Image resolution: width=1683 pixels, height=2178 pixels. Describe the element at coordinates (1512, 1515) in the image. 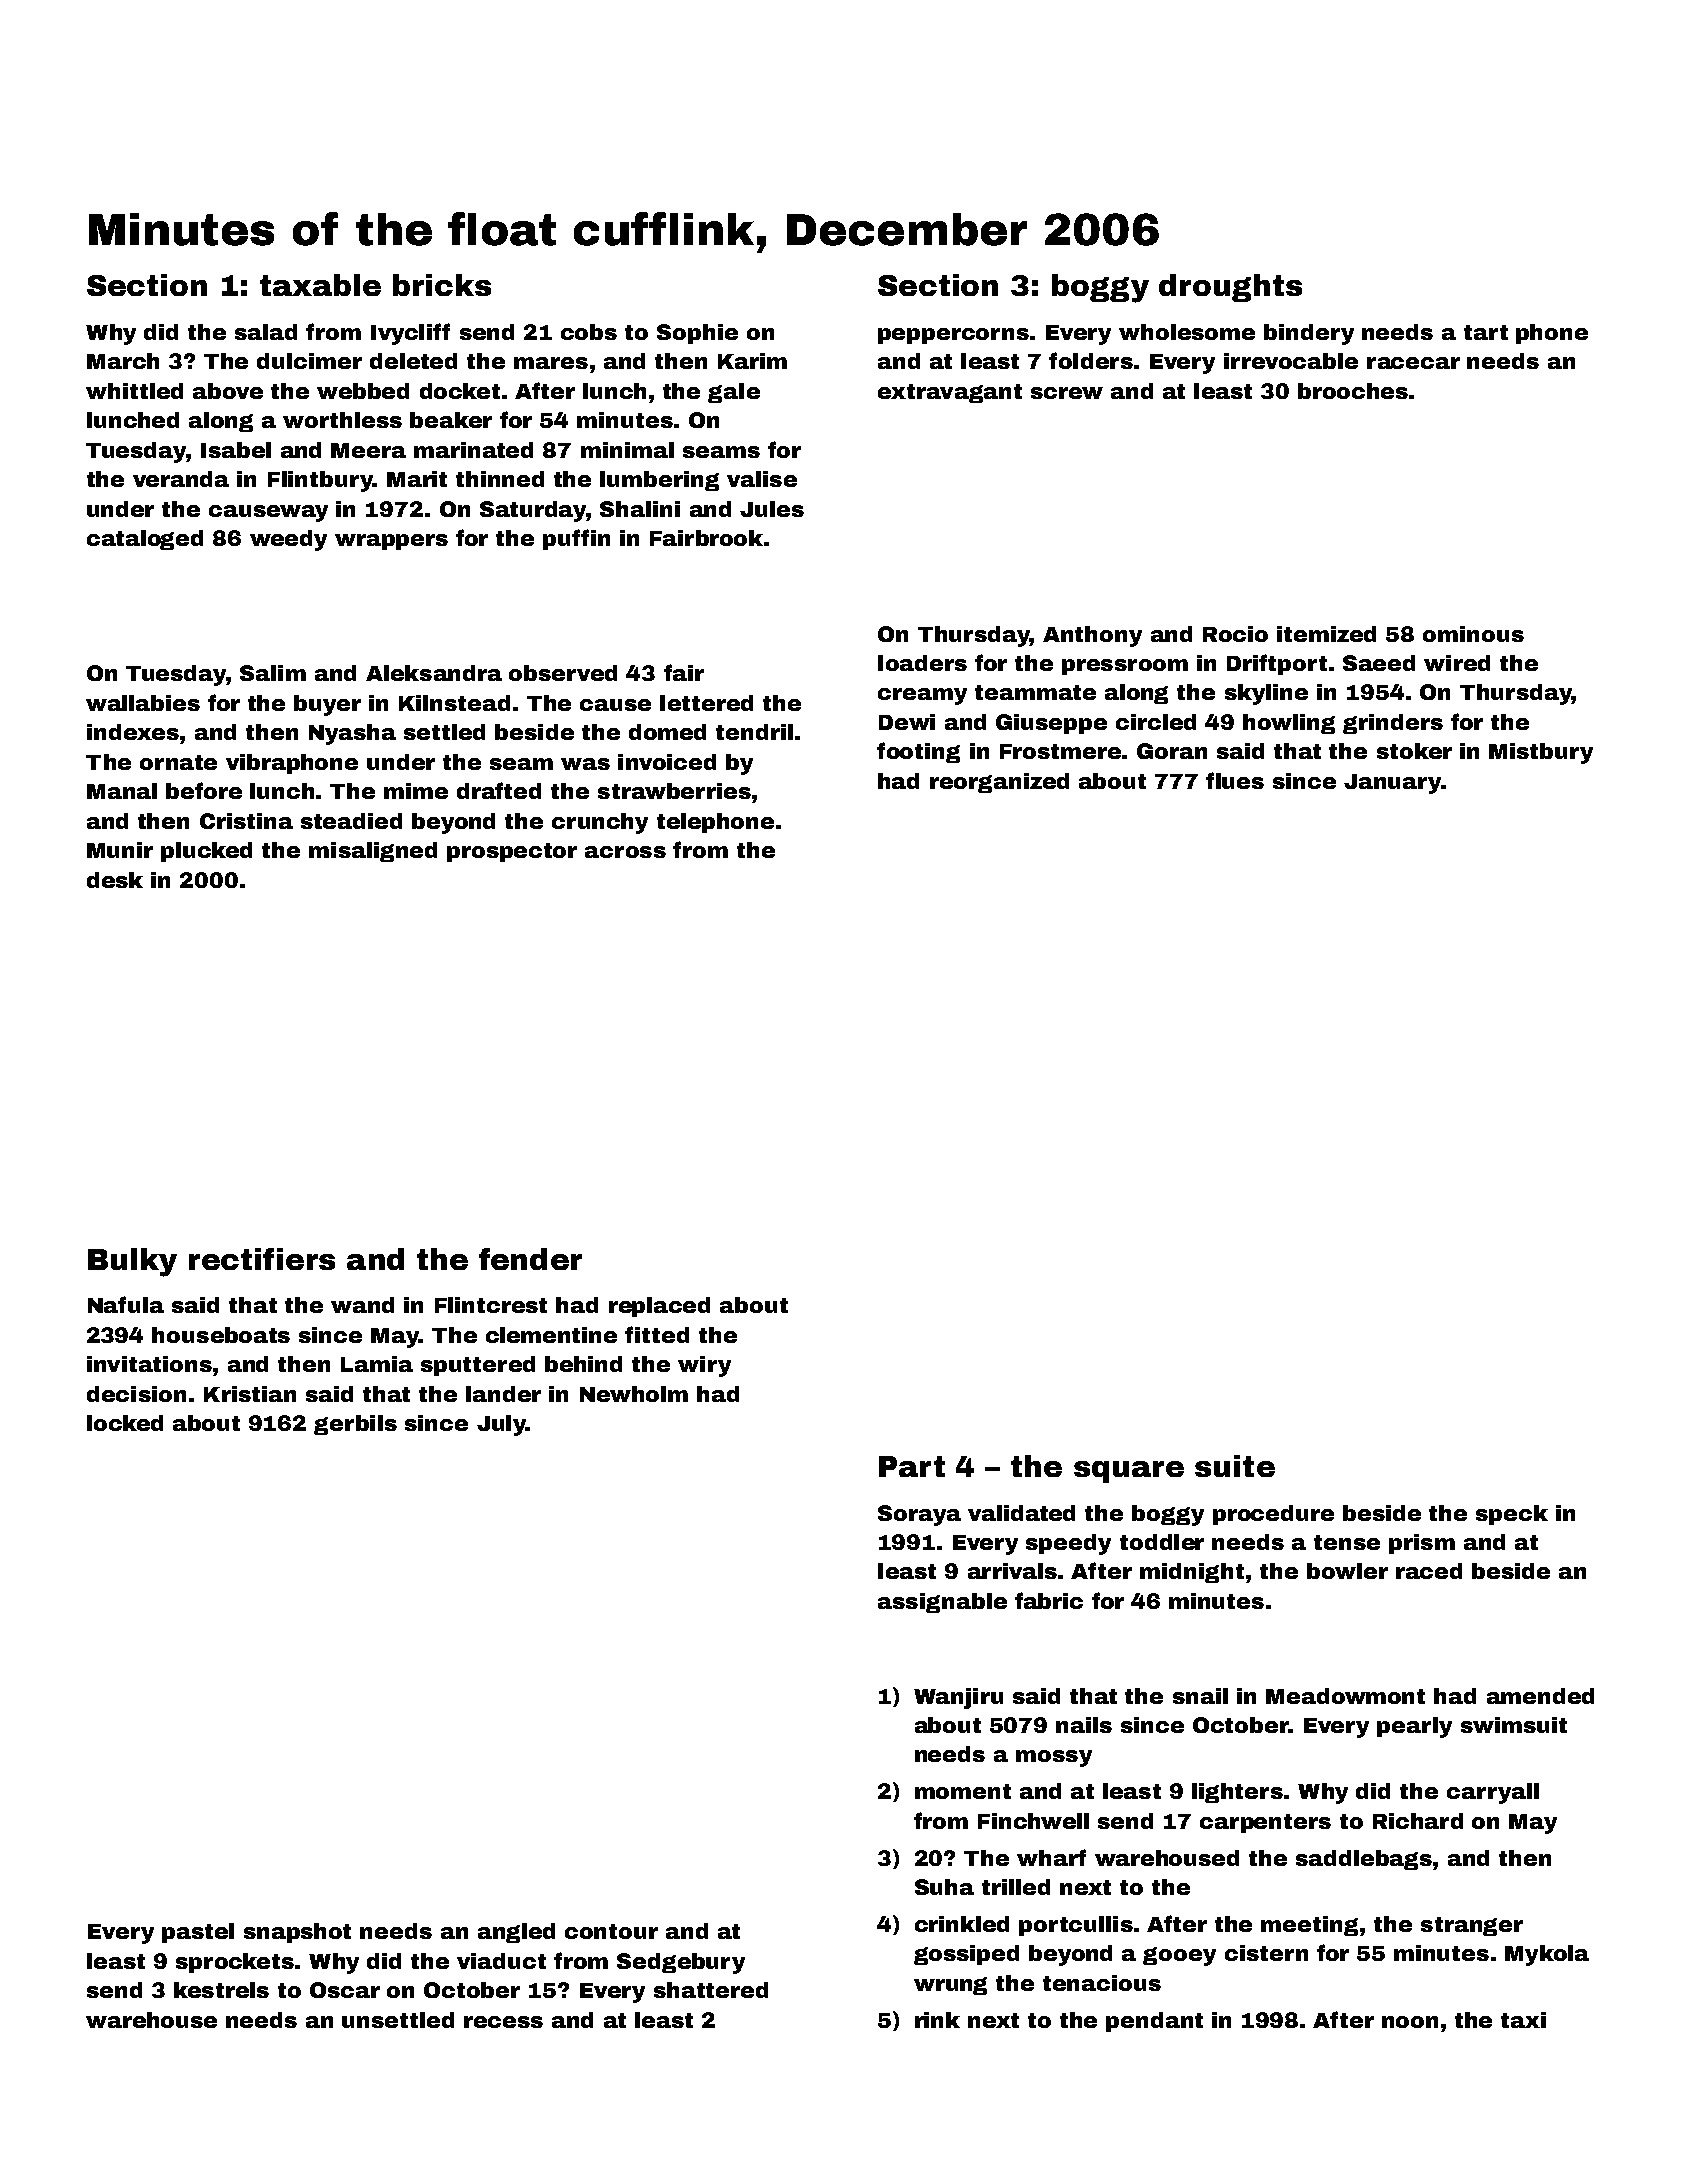

I see `speck` at that location.
